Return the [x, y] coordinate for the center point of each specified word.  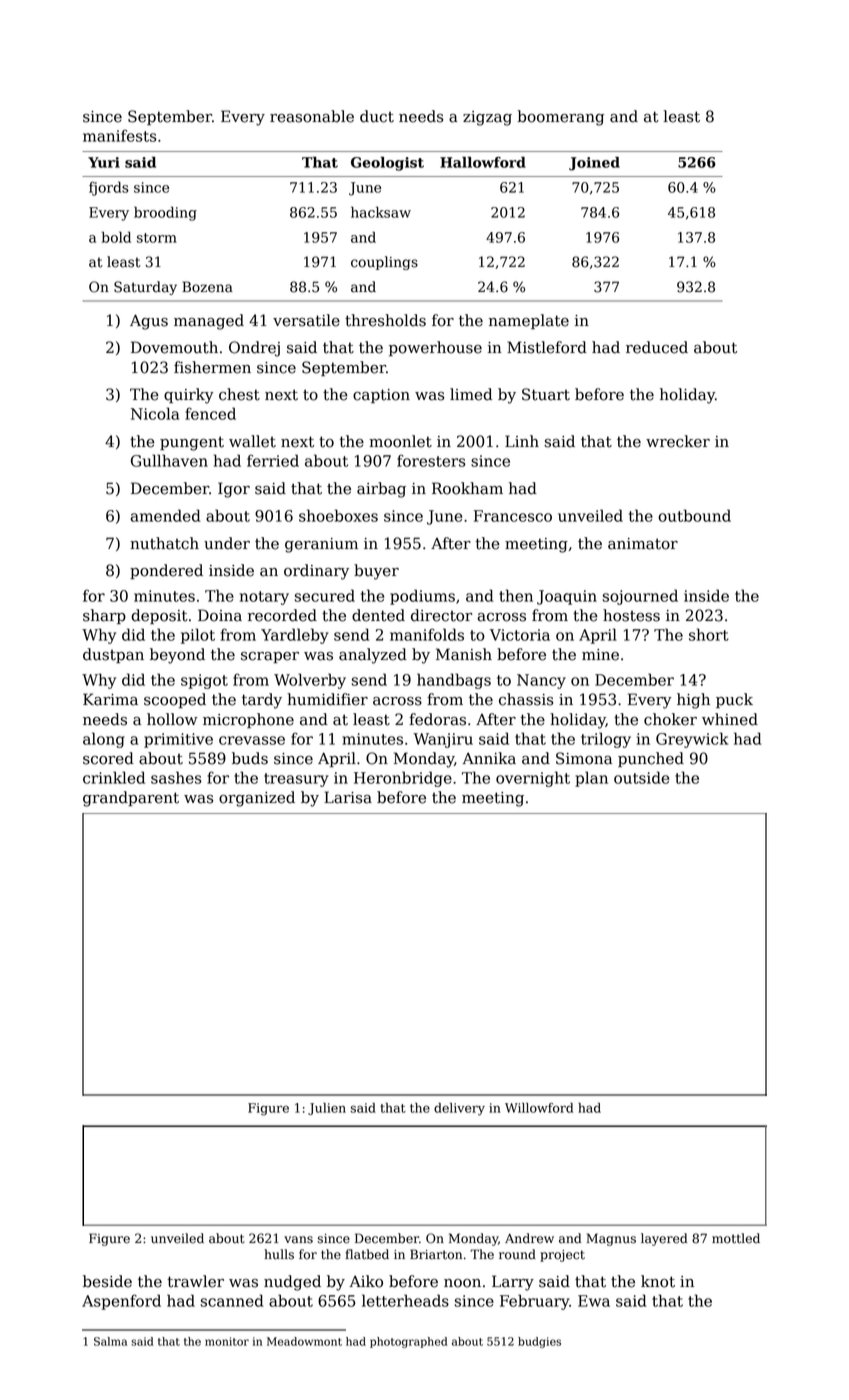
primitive [178, 740]
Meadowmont [304, 1341]
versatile [306, 320]
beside [107, 1281]
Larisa [348, 797]
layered [664, 1239]
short [709, 634]
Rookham [467, 488]
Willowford [539, 1108]
